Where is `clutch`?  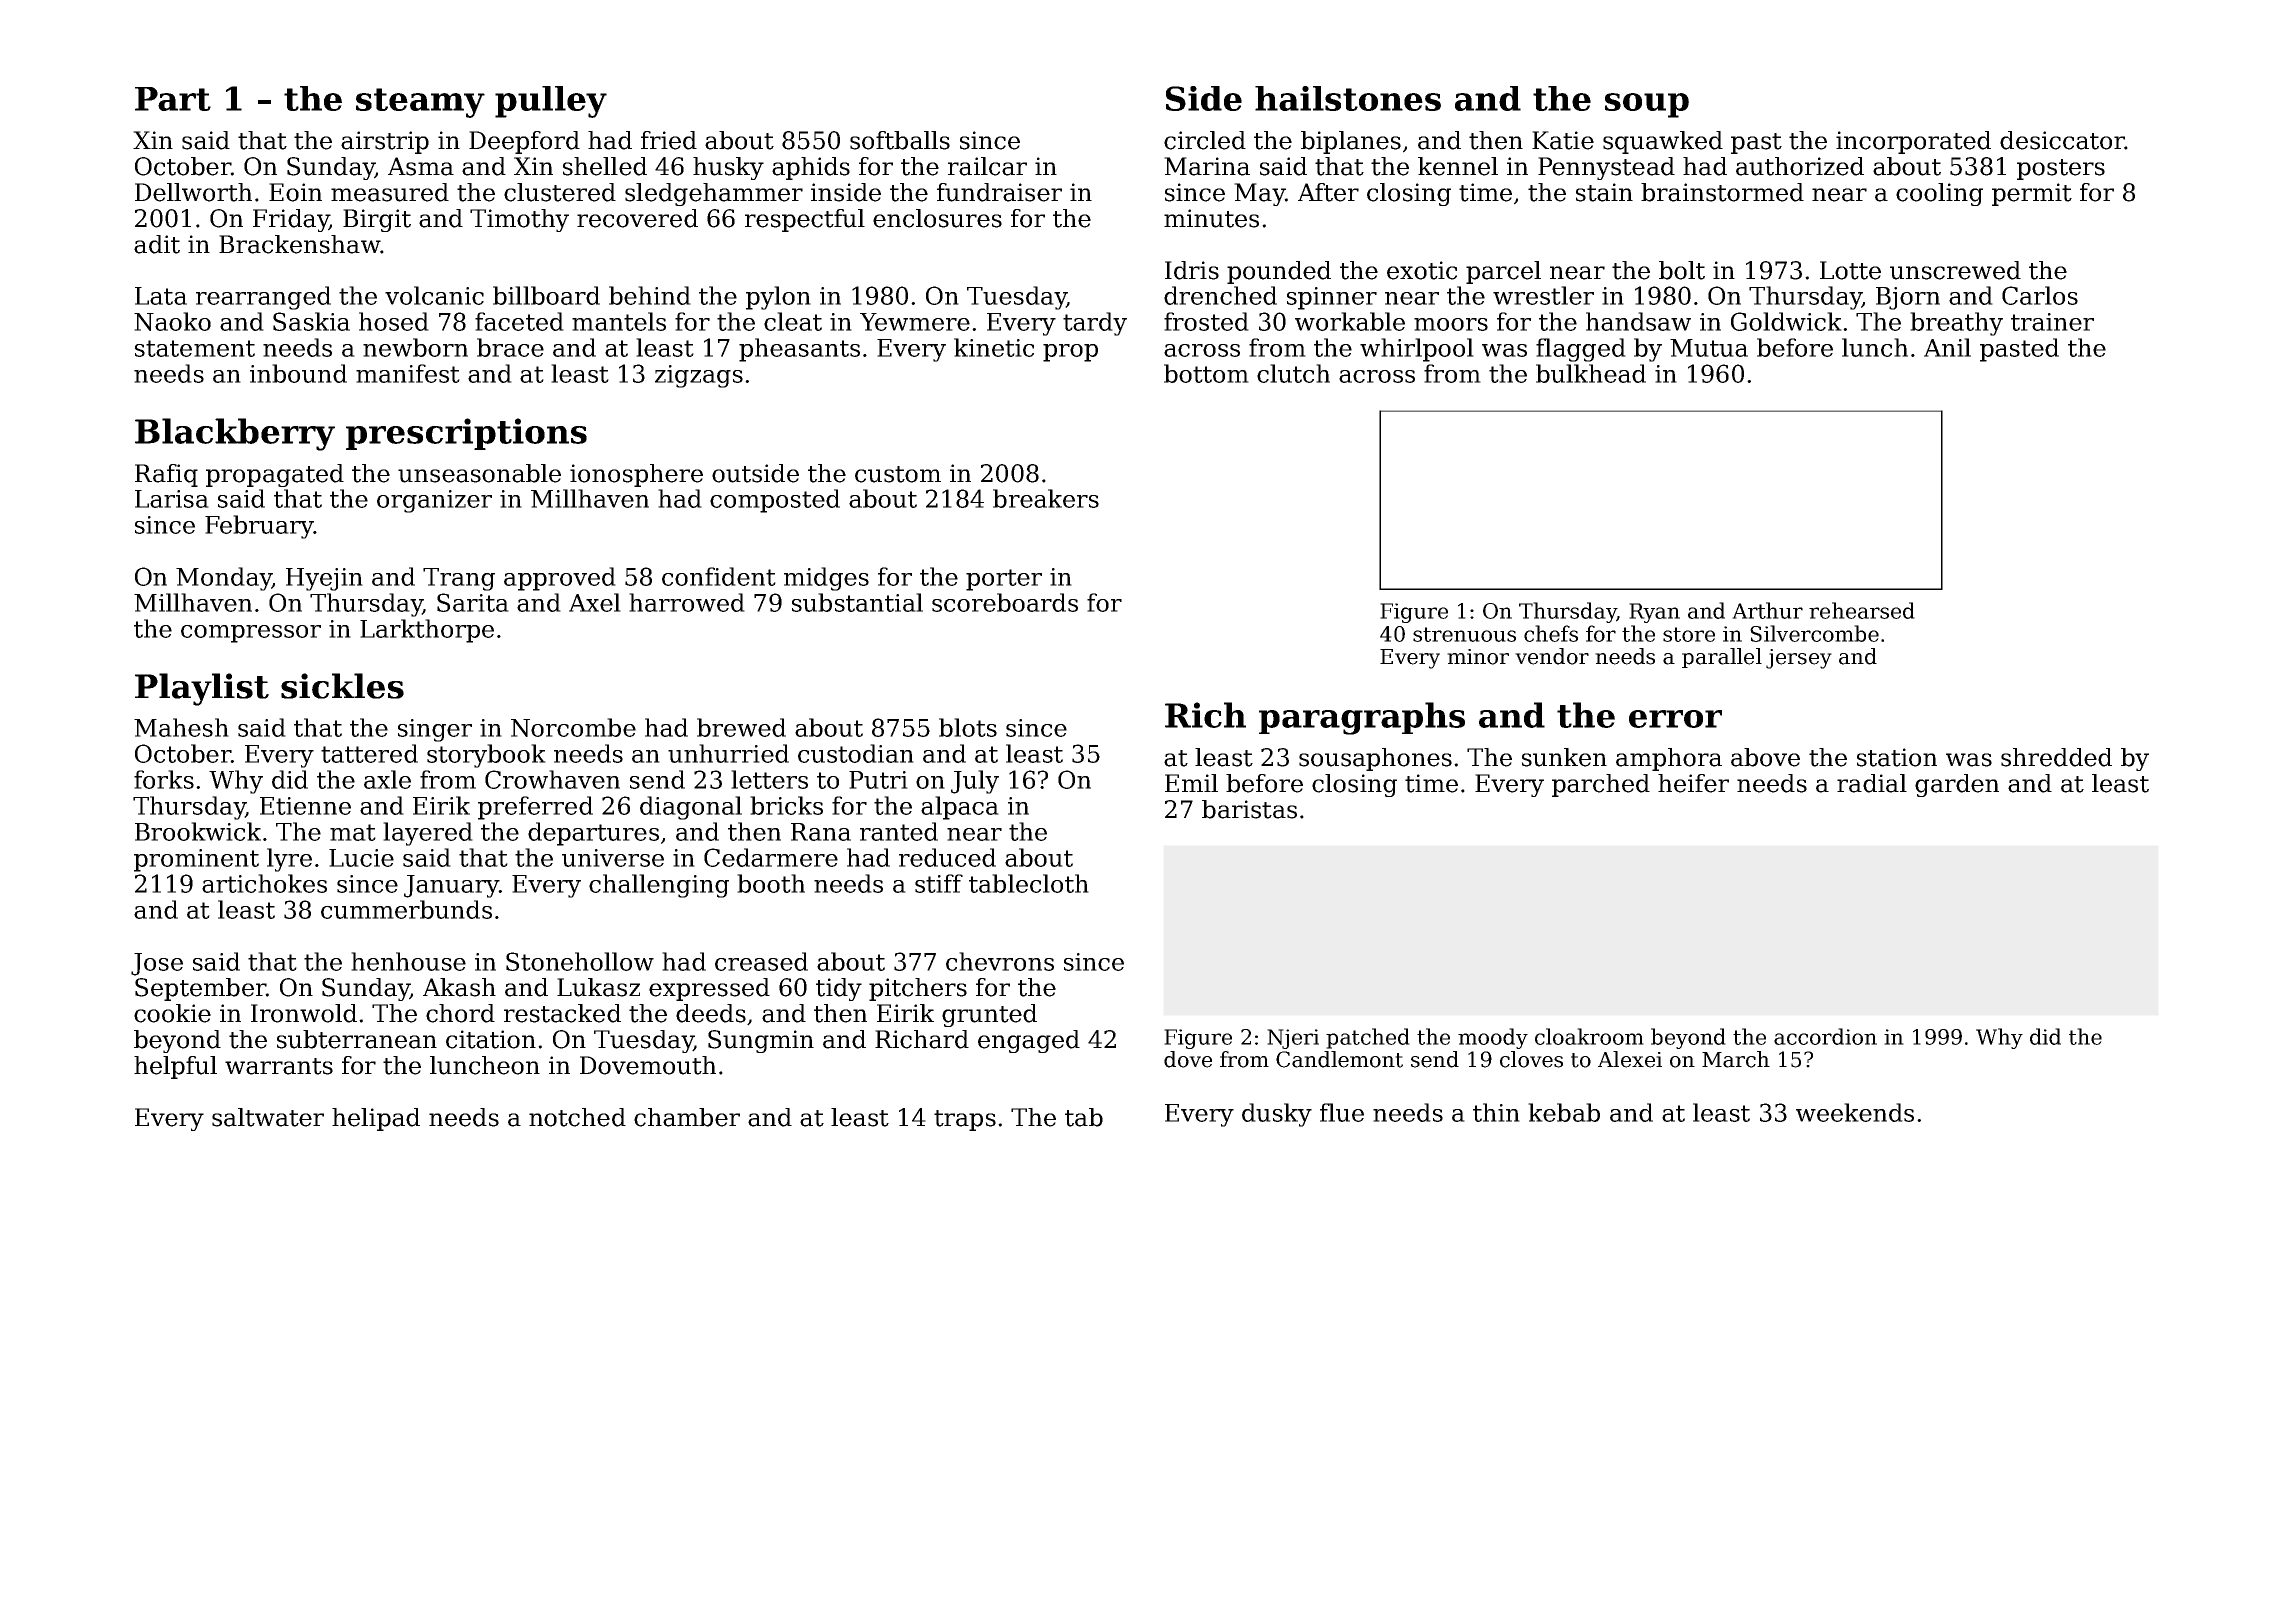
clutch is located at coordinates (1293, 373).
